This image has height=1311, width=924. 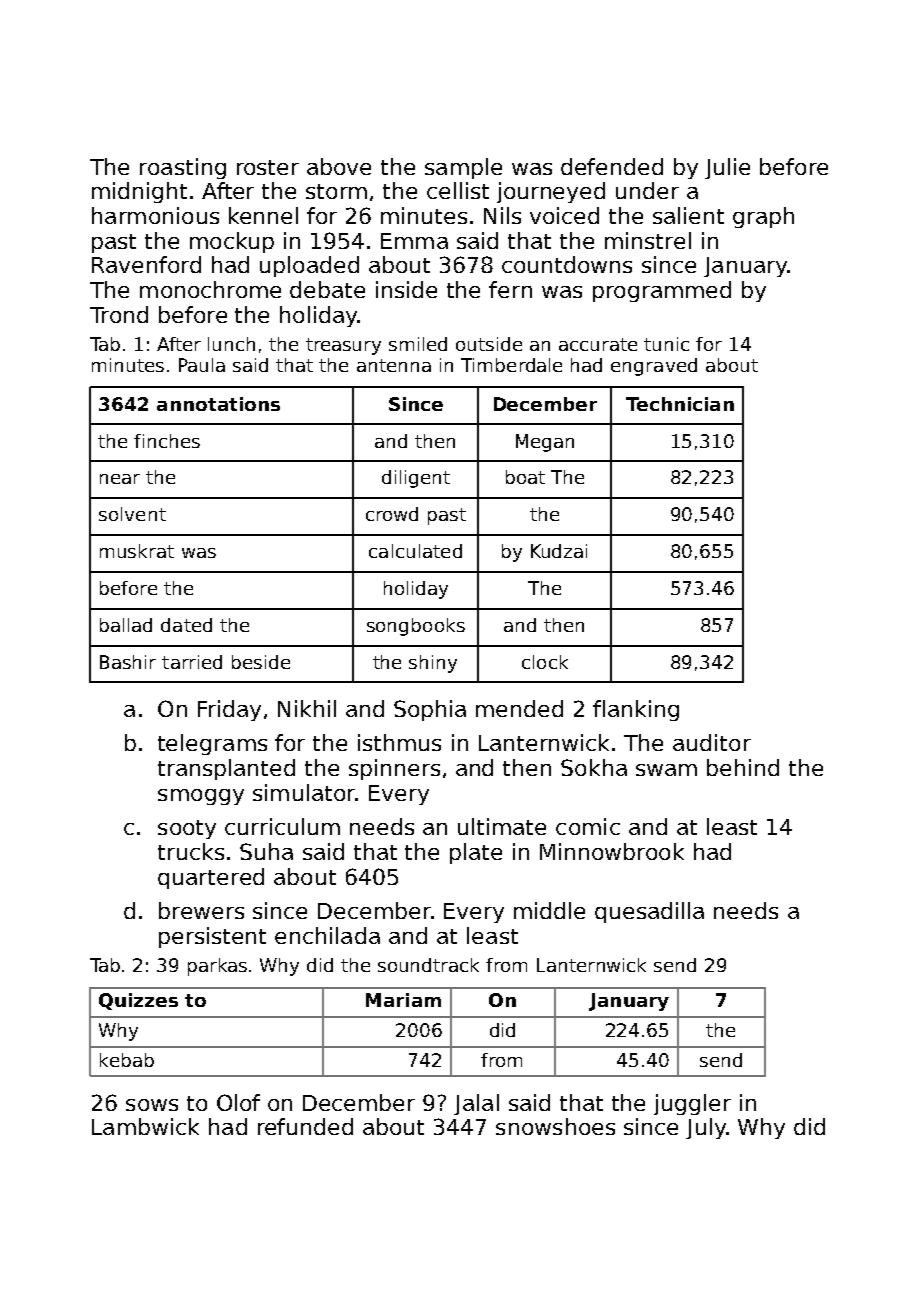 What do you see at coordinates (327, 935) in the image?
I see `enchilada` at bounding box center [327, 935].
